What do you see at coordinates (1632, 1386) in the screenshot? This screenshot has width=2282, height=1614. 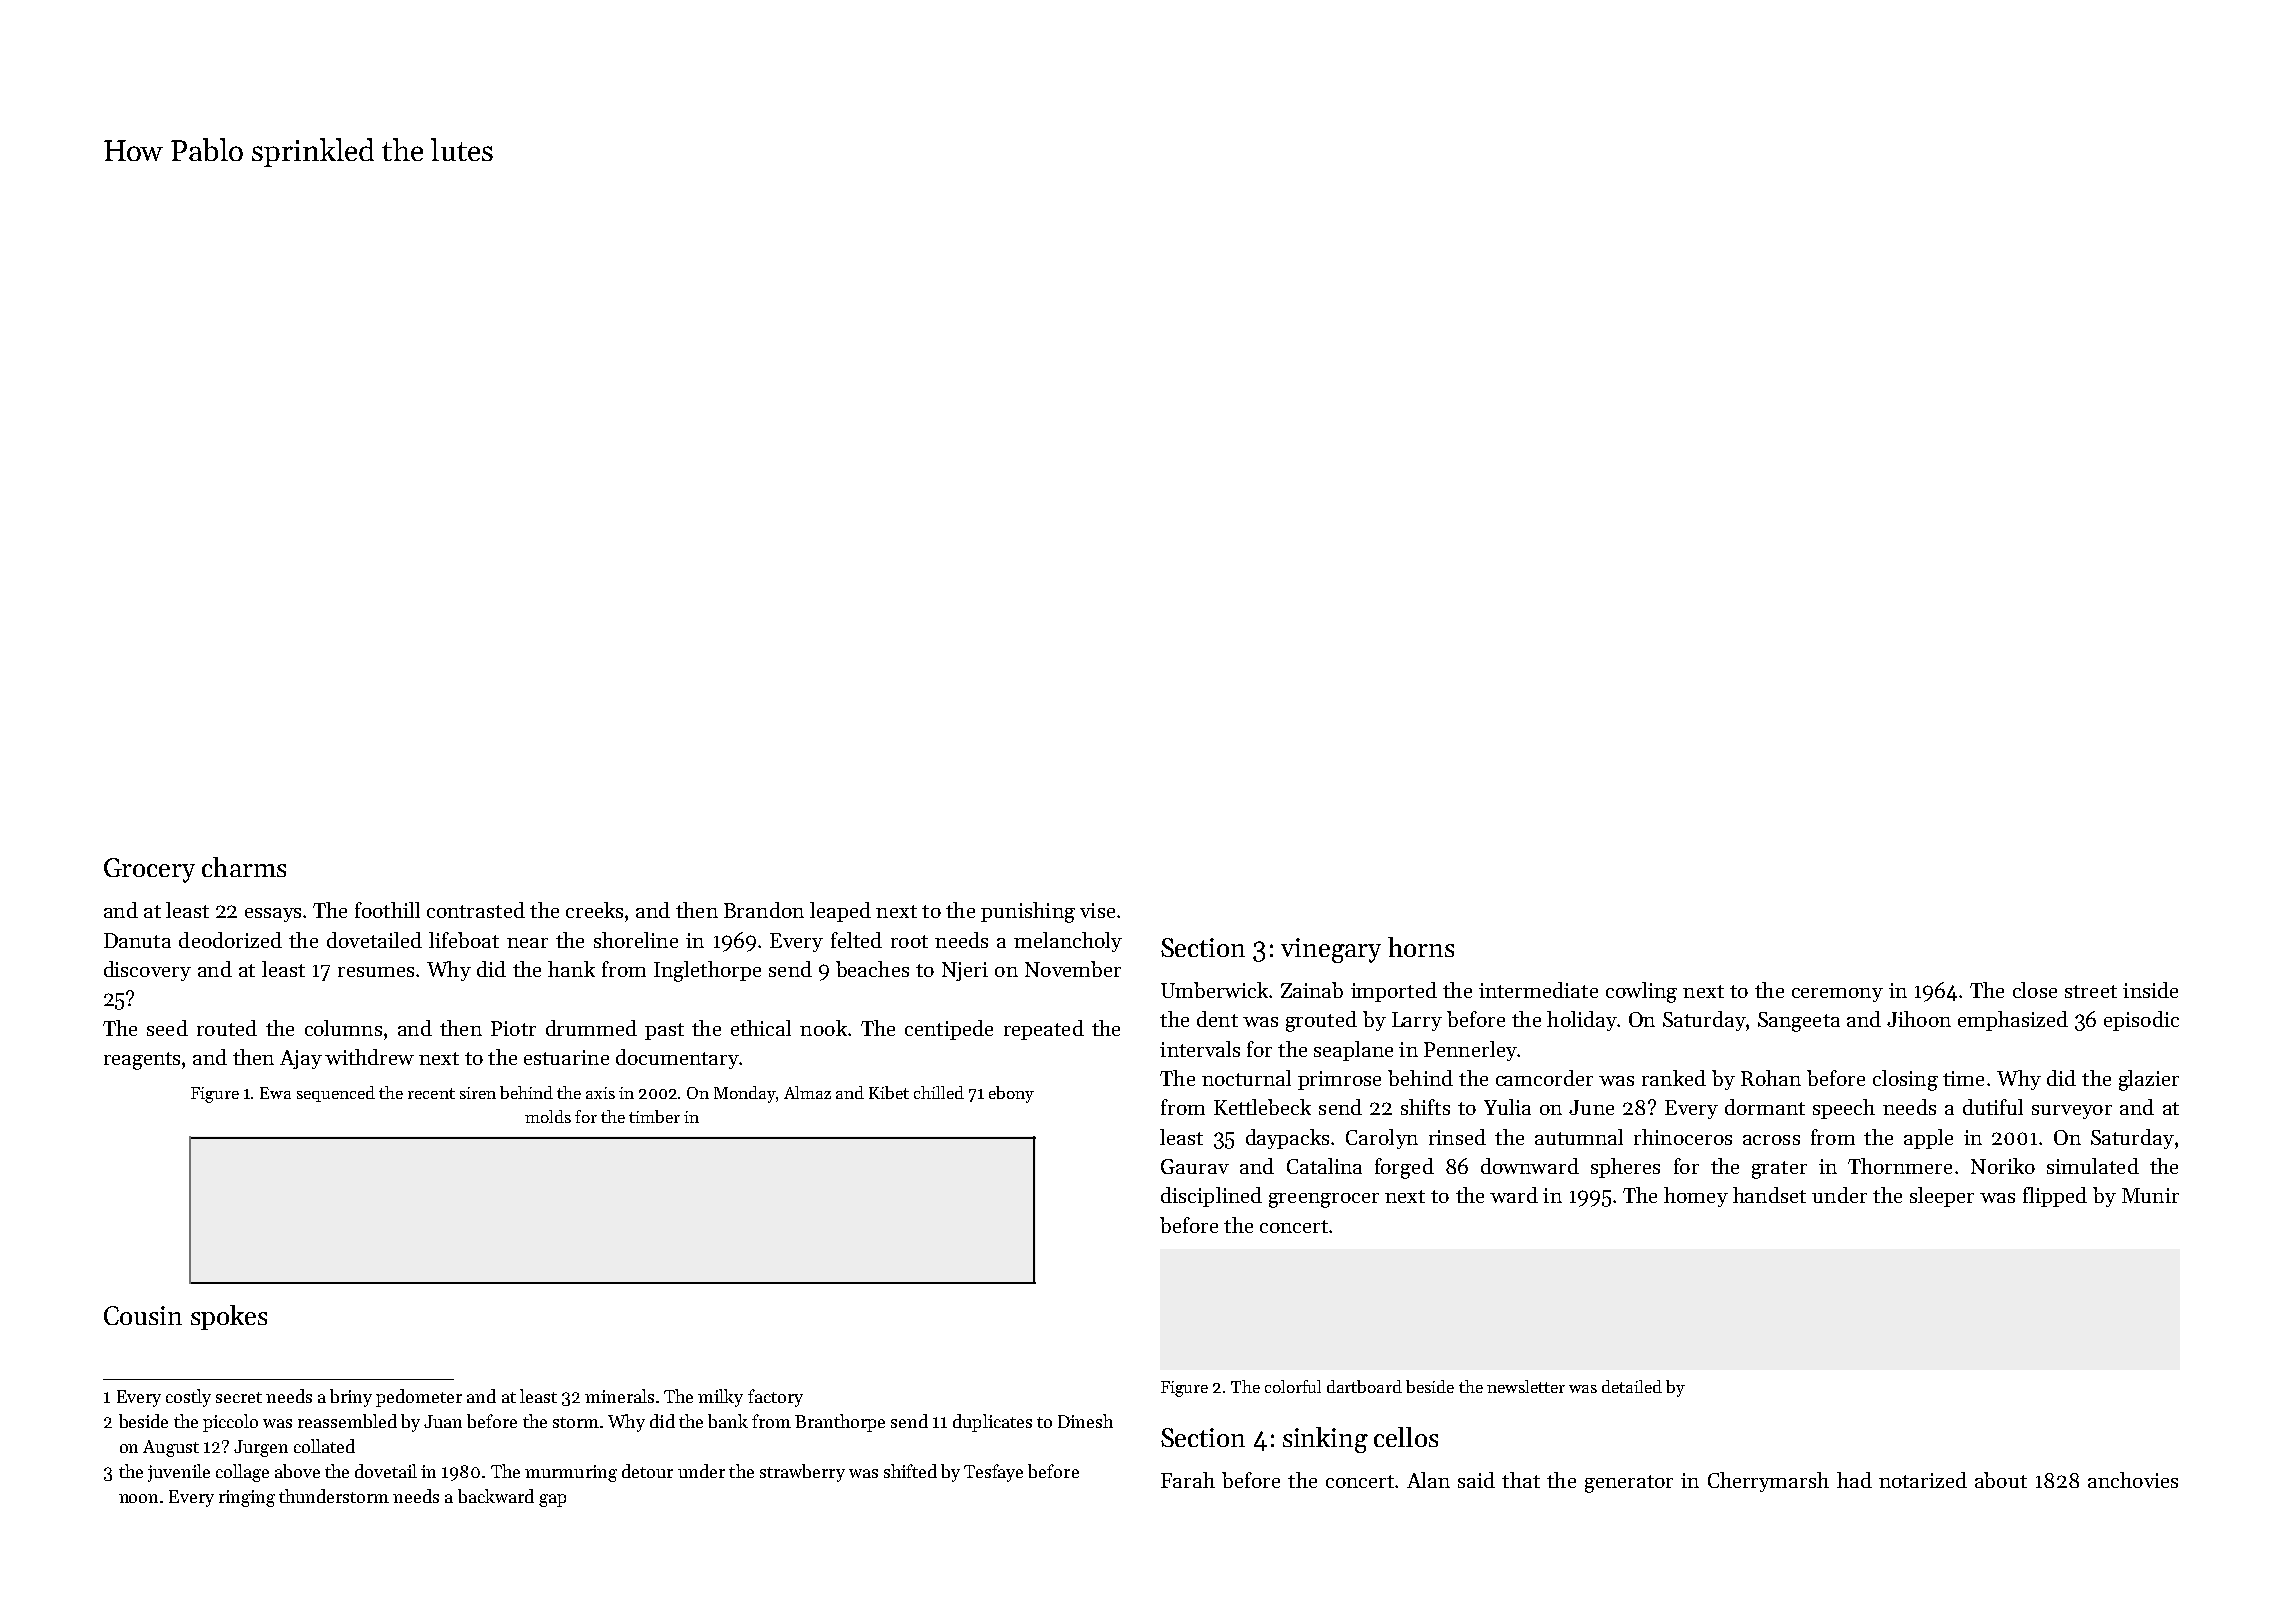 I see `detailed` at bounding box center [1632, 1386].
